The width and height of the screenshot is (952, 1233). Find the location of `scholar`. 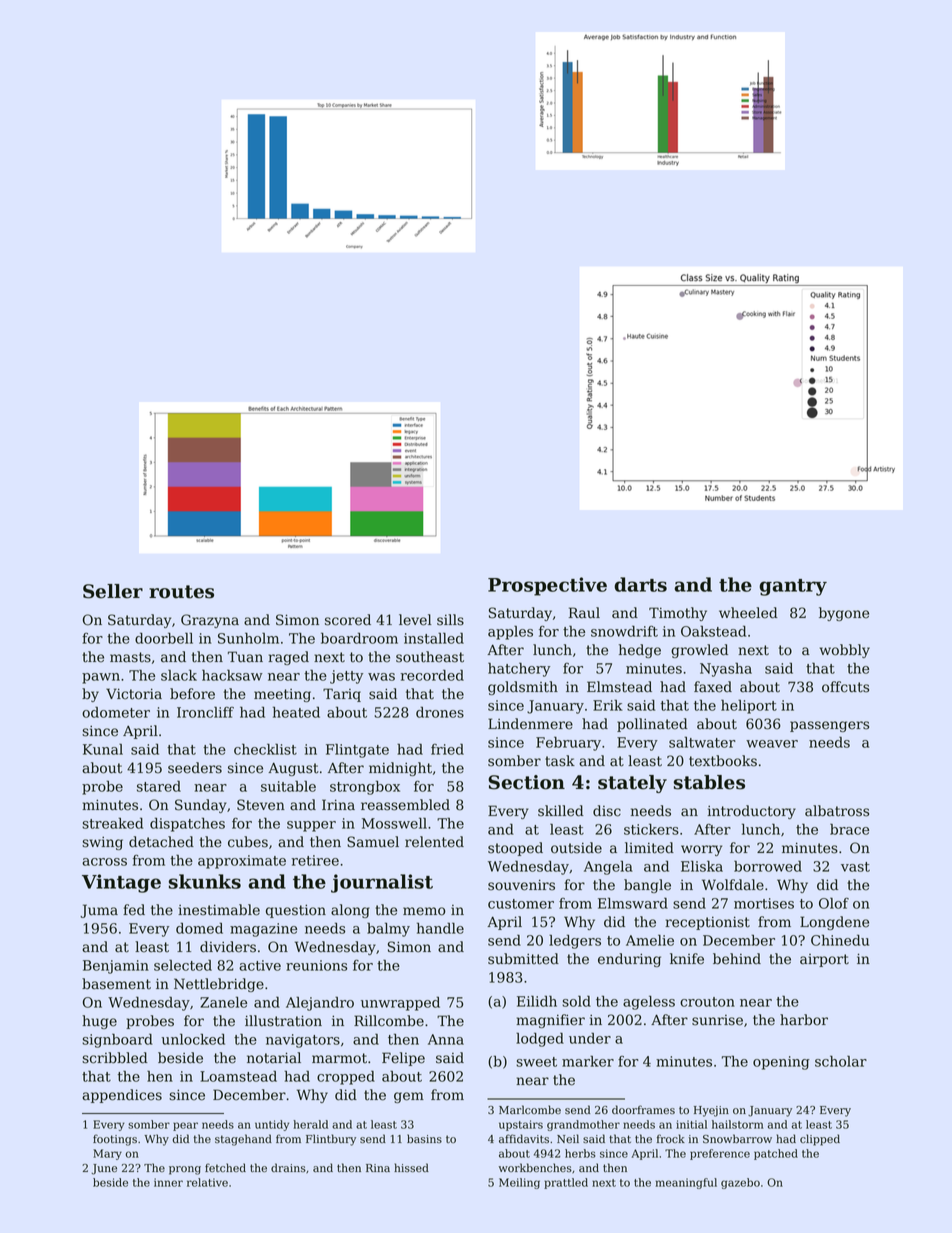

scholar is located at coordinates (841, 1061).
